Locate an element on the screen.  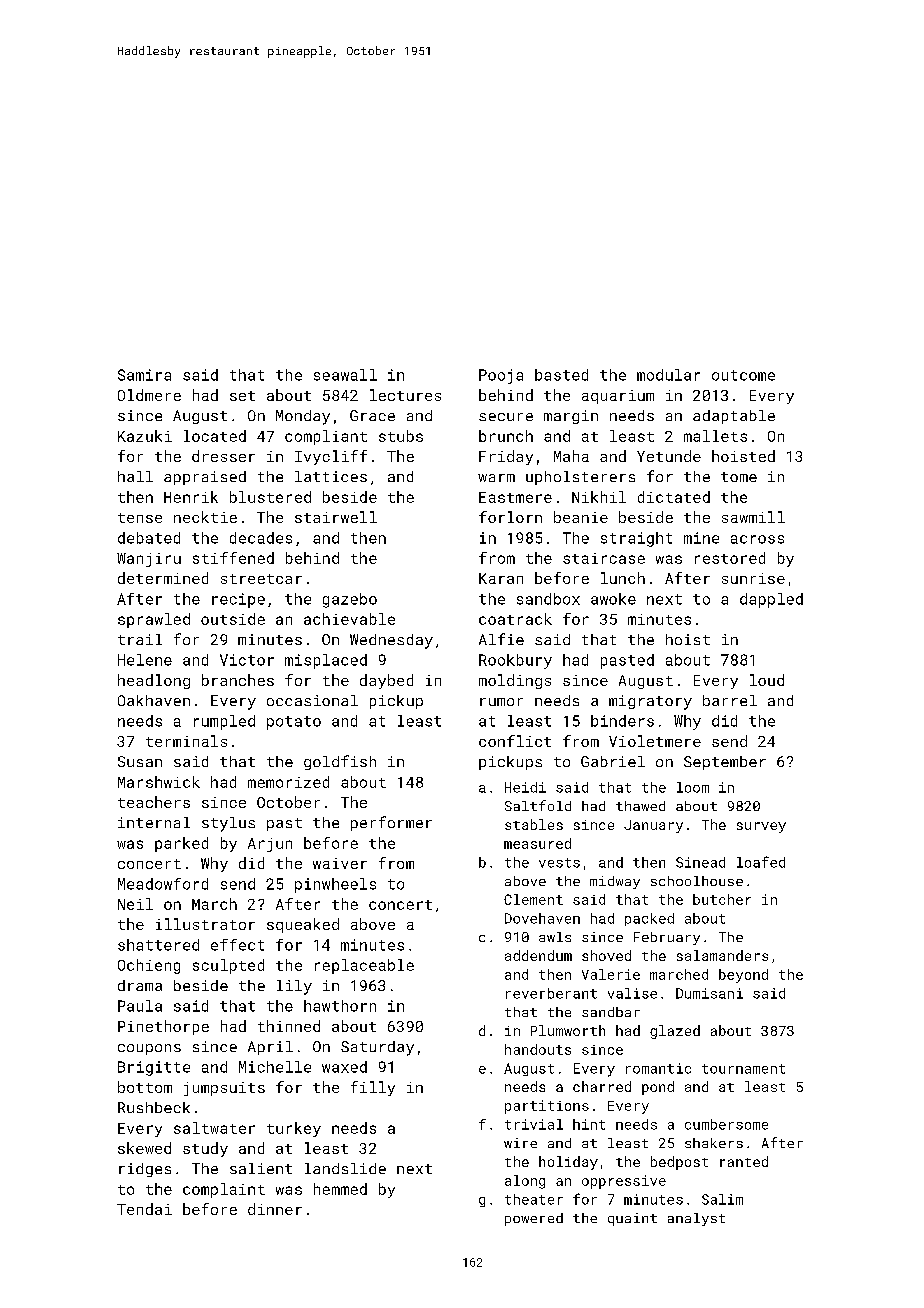
Clement is located at coordinates (533, 899).
